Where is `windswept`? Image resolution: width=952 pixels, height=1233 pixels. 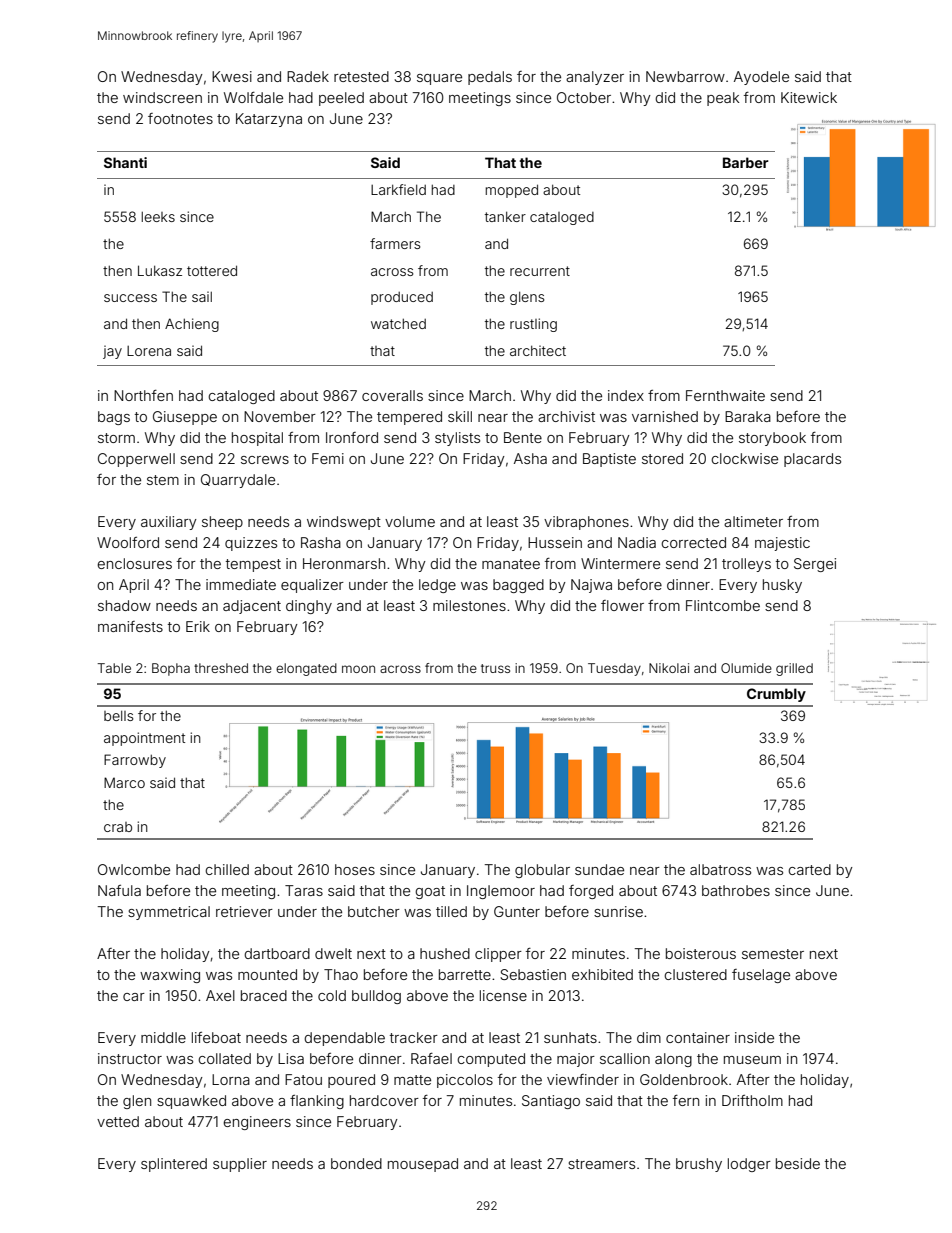
windswept is located at coordinates (344, 523).
